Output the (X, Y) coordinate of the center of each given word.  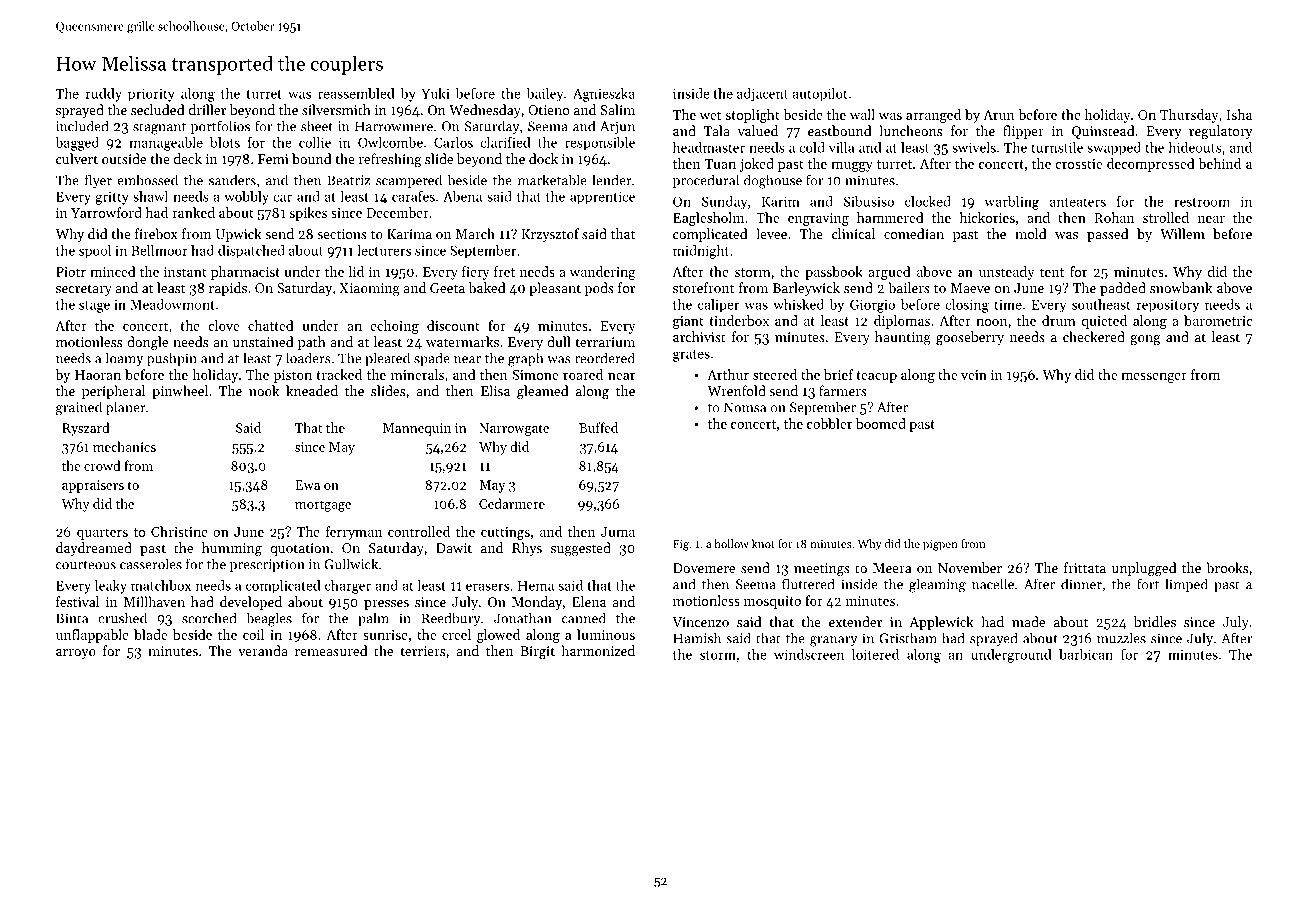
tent (1052, 272)
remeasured (331, 650)
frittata (1085, 567)
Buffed (598, 427)
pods (599, 289)
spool (95, 251)
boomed (881, 423)
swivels (974, 147)
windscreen (809, 654)
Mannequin (417, 429)
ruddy (104, 95)
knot (763, 543)
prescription (267, 565)
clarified (505, 142)
